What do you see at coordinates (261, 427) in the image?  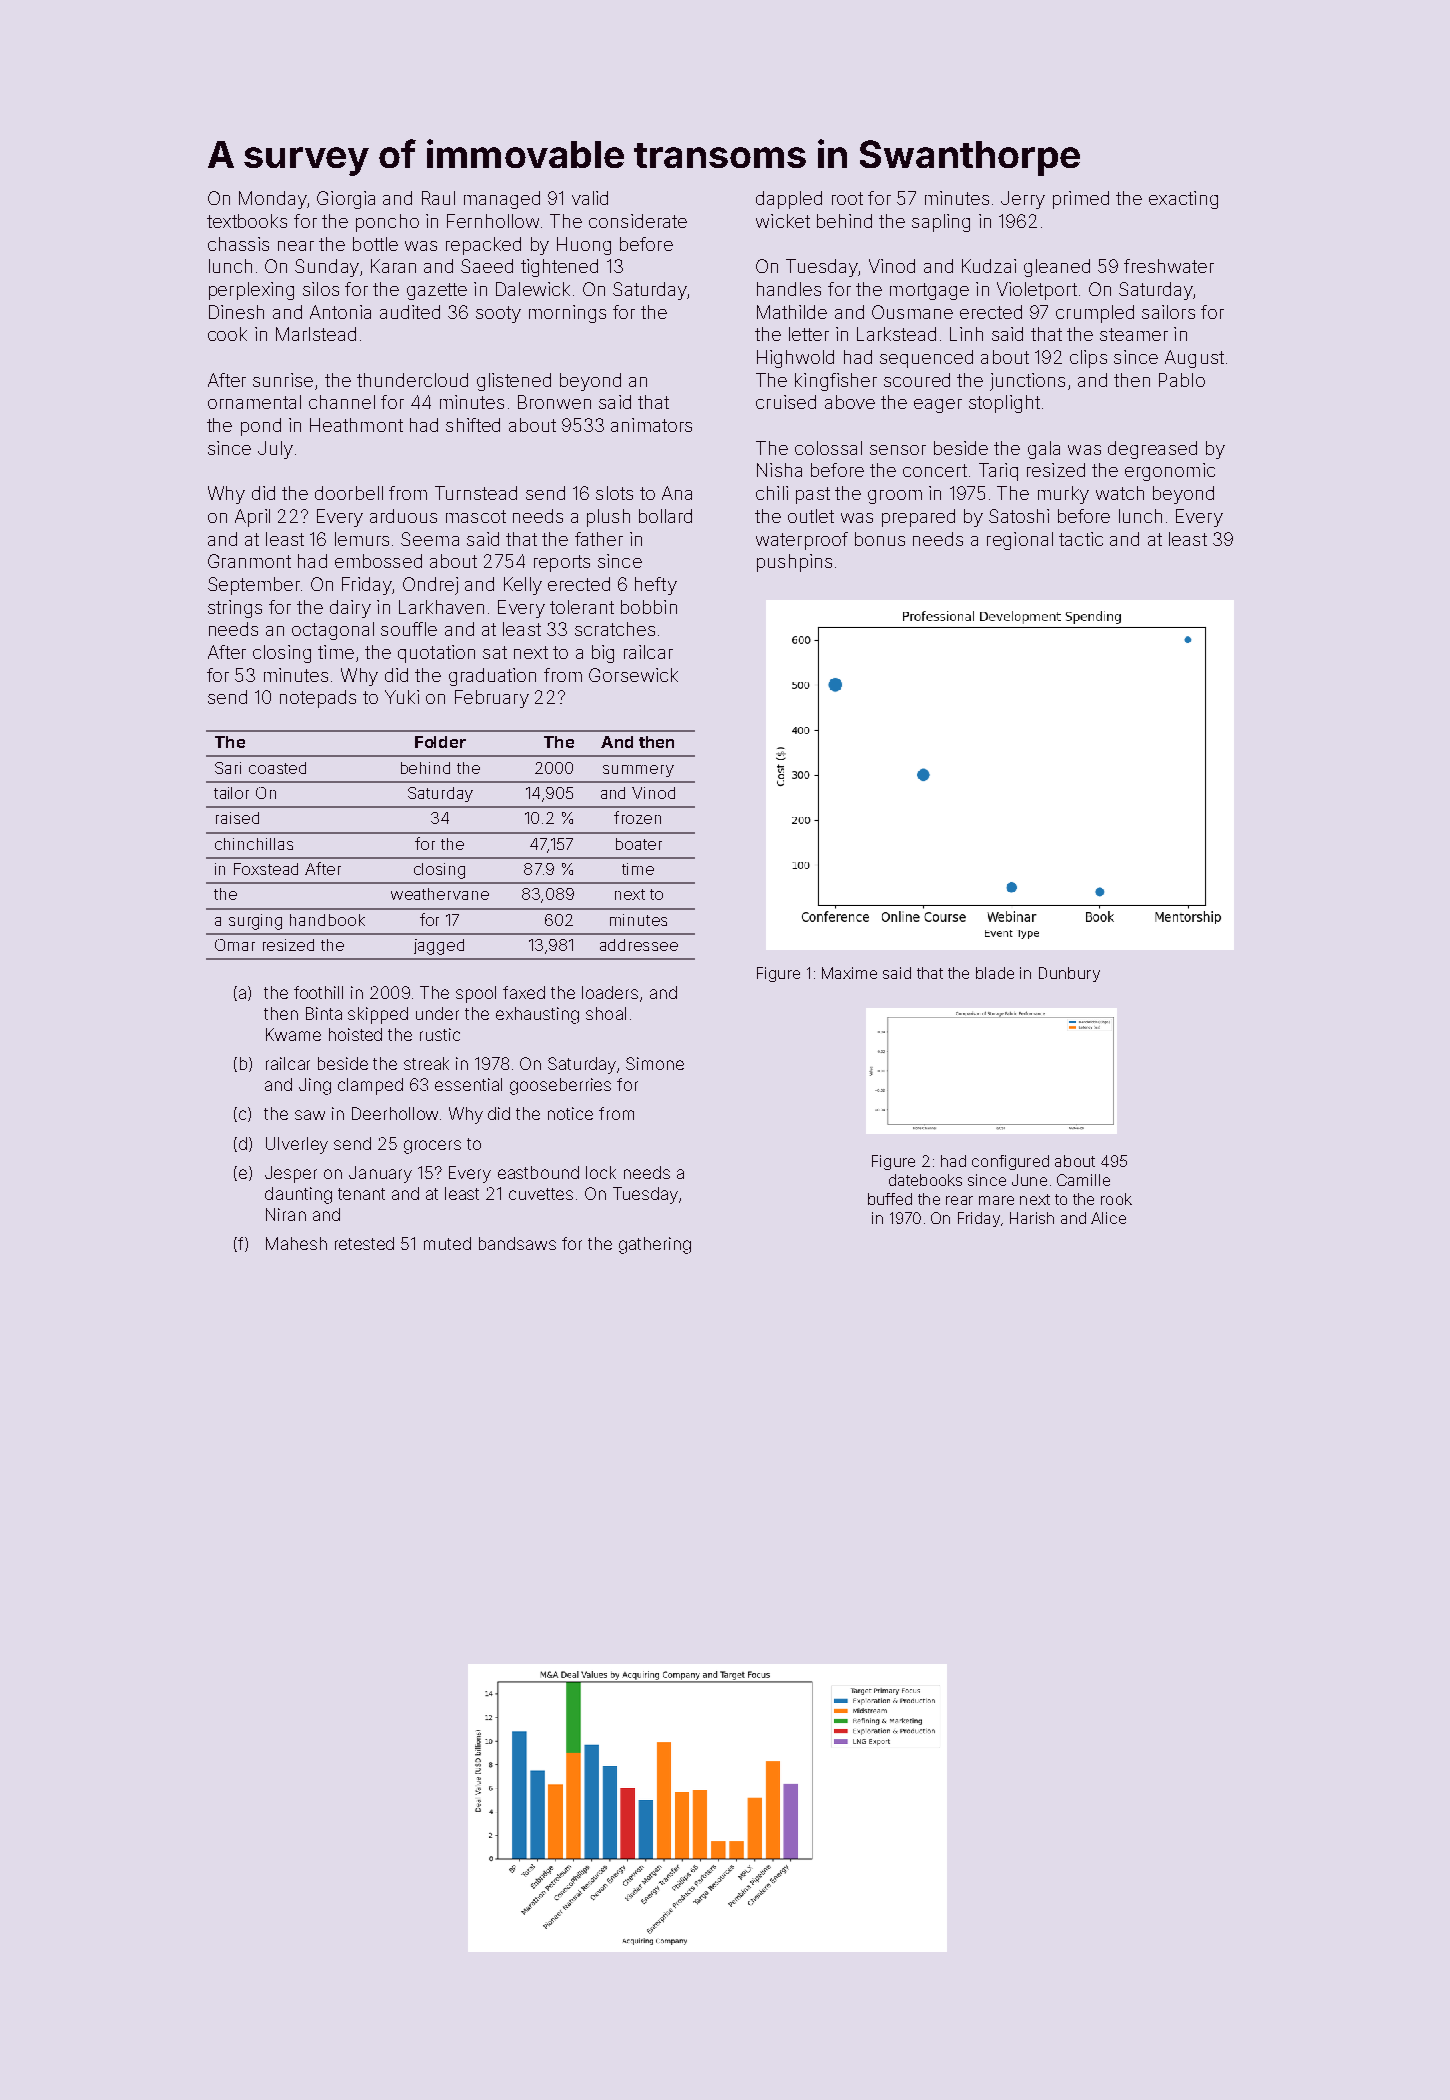 I see `pond` at bounding box center [261, 427].
